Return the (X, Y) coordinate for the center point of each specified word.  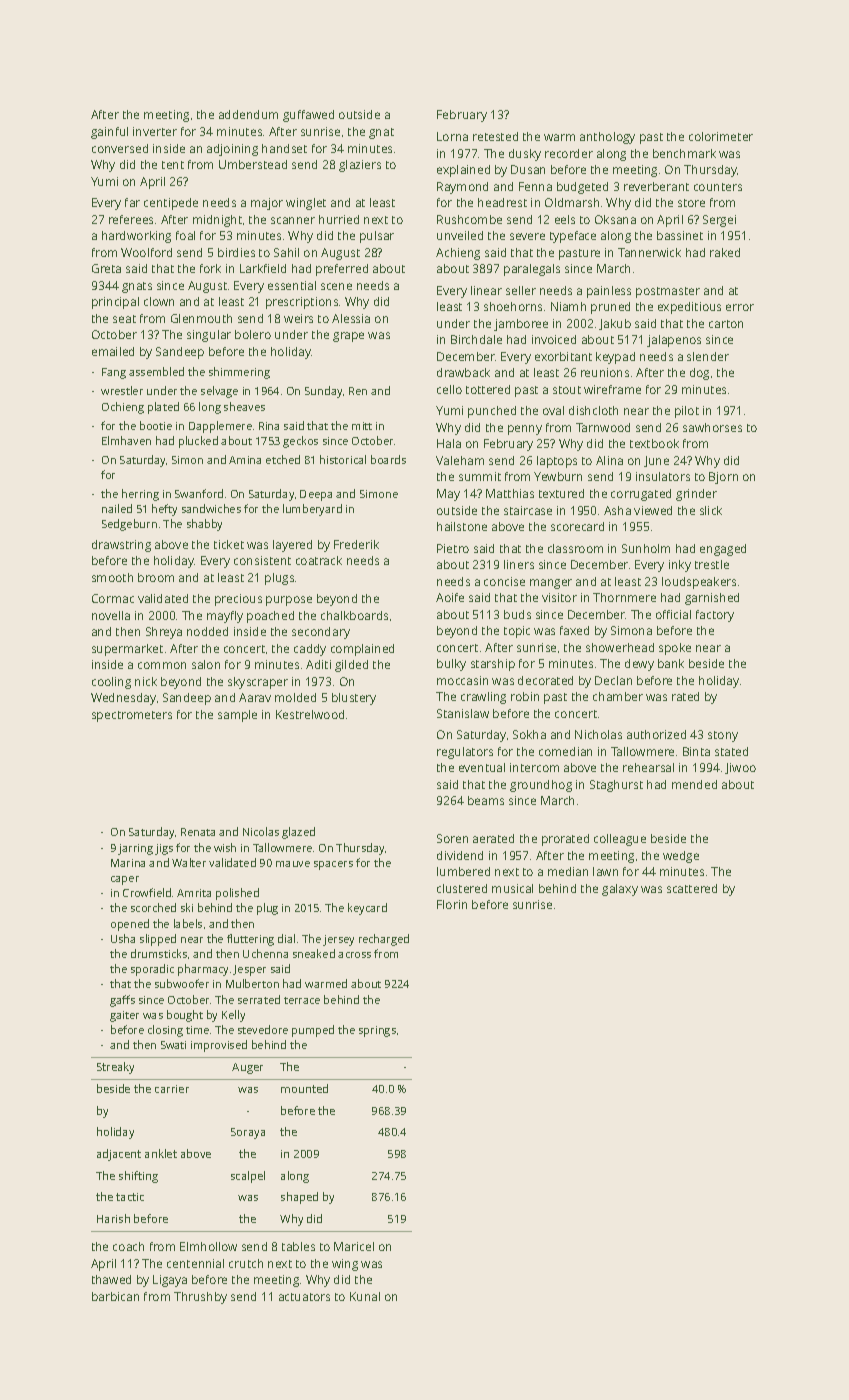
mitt (362, 426)
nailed (117, 508)
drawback (463, 372)
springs (377, 1031)
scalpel (248, 1177)
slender (708, 356)
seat (124, 319)
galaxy (620, 890)
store (691, 203)
